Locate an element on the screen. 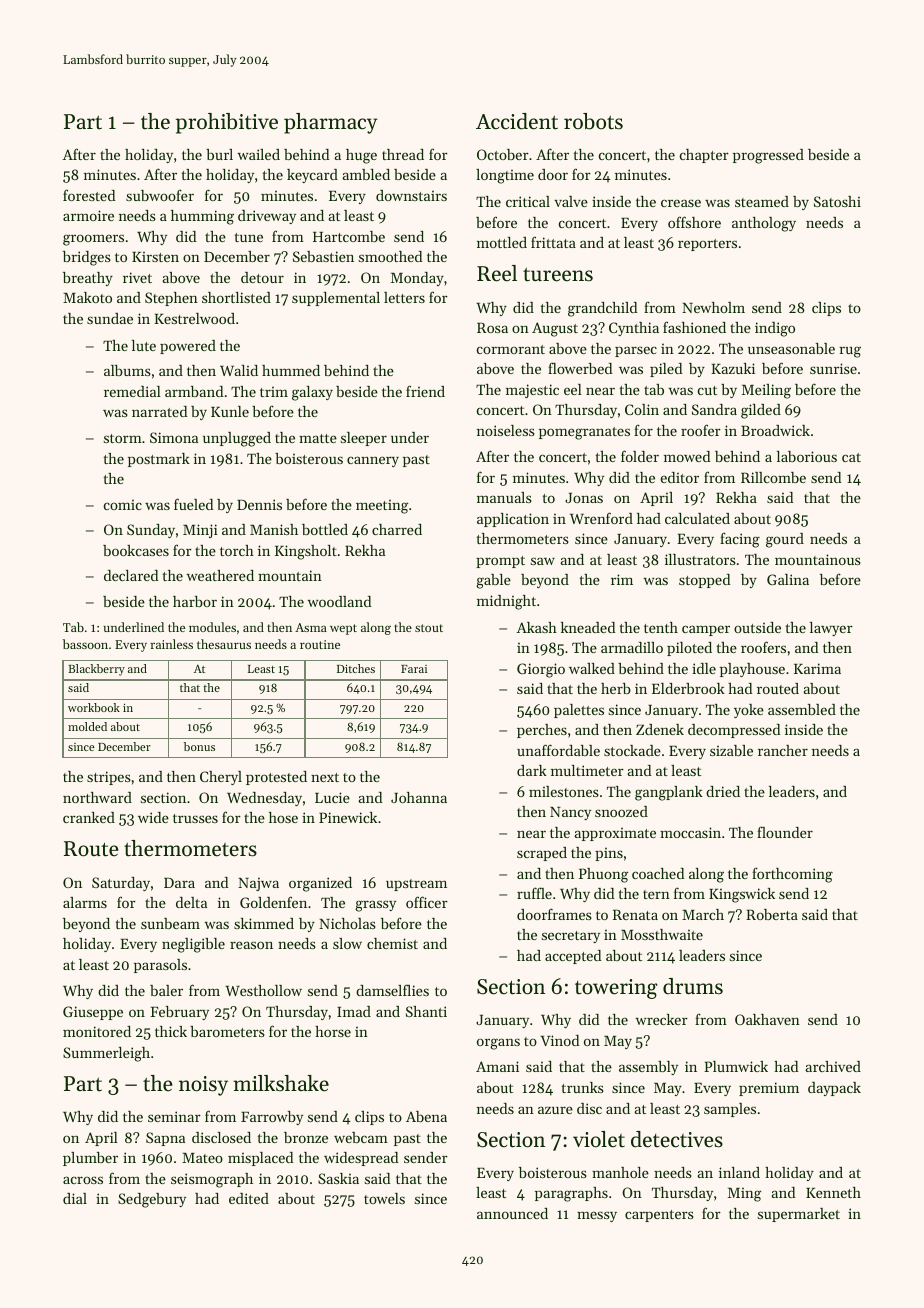 This screenshot has height=1308, width=924. unaffordable is located at coordinates (558, 750).
